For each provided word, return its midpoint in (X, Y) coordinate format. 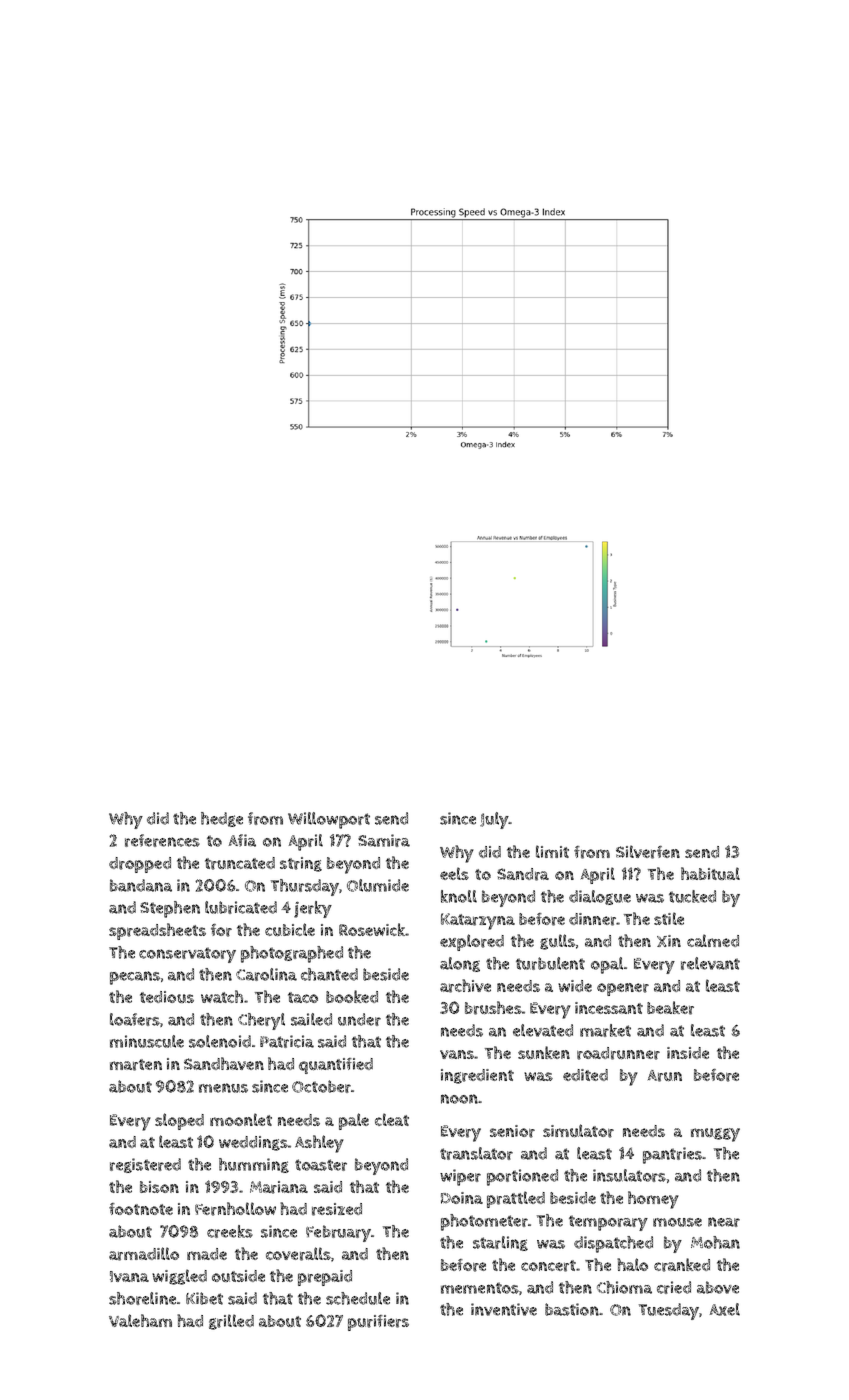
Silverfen (648, 852)
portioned (522, 1177)
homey (653, 1200)
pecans (135, 978)
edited (585, 1075)
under (359, 1019)
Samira (384, 840)
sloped (179, 1121)
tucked (692, 896)
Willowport (329, 820)
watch (222, 996)
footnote (141, 1209)
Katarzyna (478, 921)
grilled (231, 1322)
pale (354, 1121)
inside (688, 1053)
